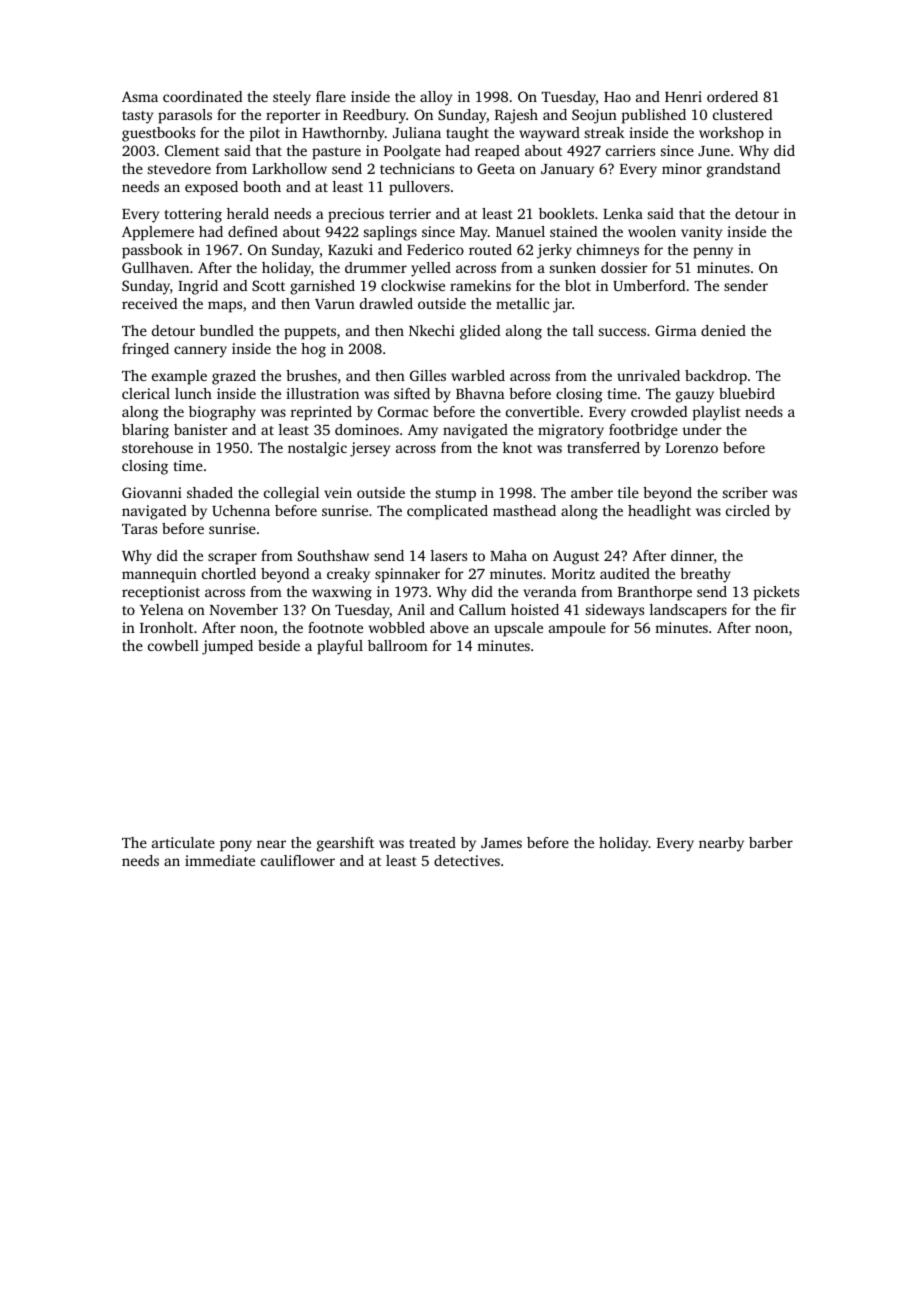  I want to click on jersey, so click(370, 449).
